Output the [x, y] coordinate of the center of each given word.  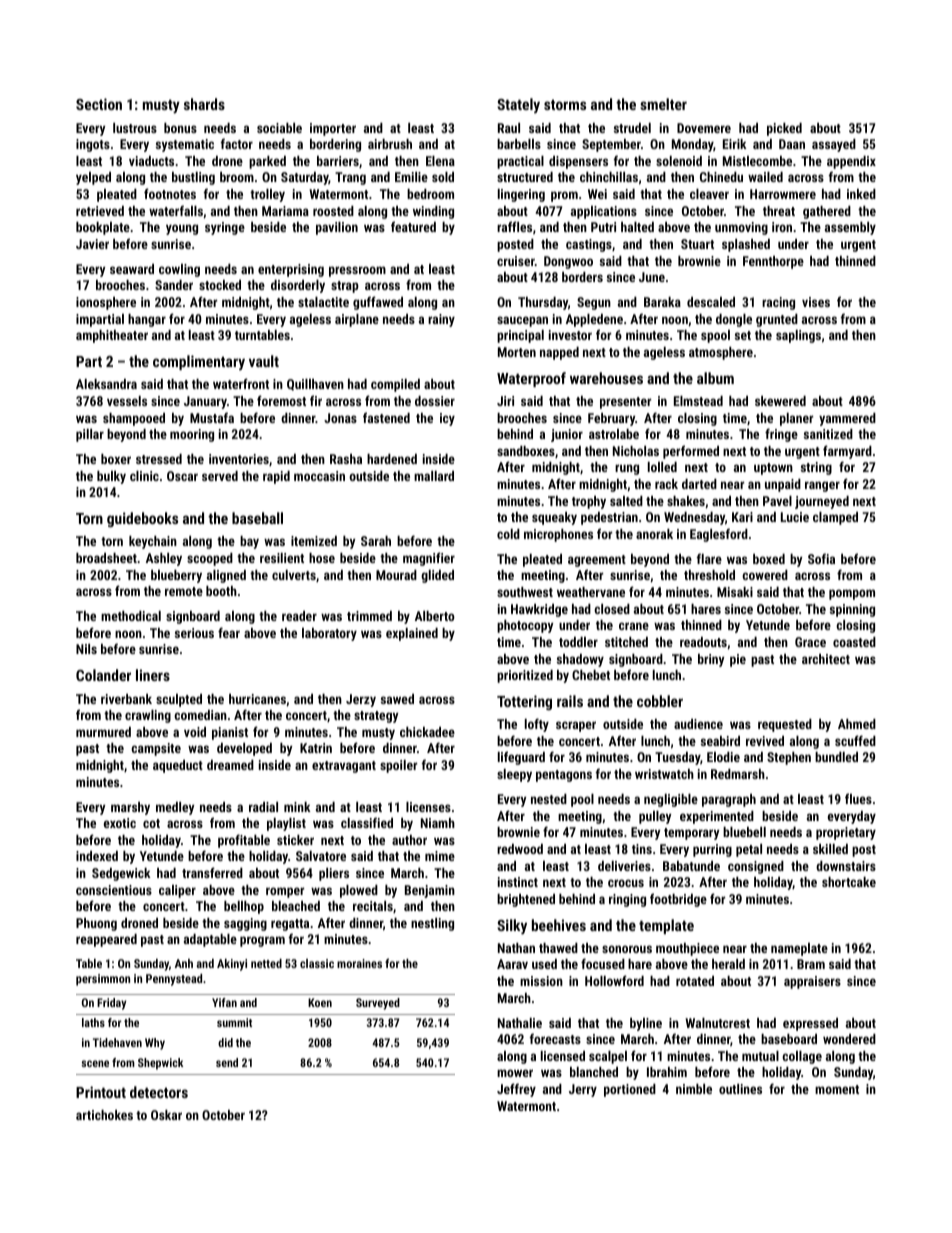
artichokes [104, 1115]
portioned [630, 1090]
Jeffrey [516, 1090]
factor [237, 143]
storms [565, 105]
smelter [663, 104]
